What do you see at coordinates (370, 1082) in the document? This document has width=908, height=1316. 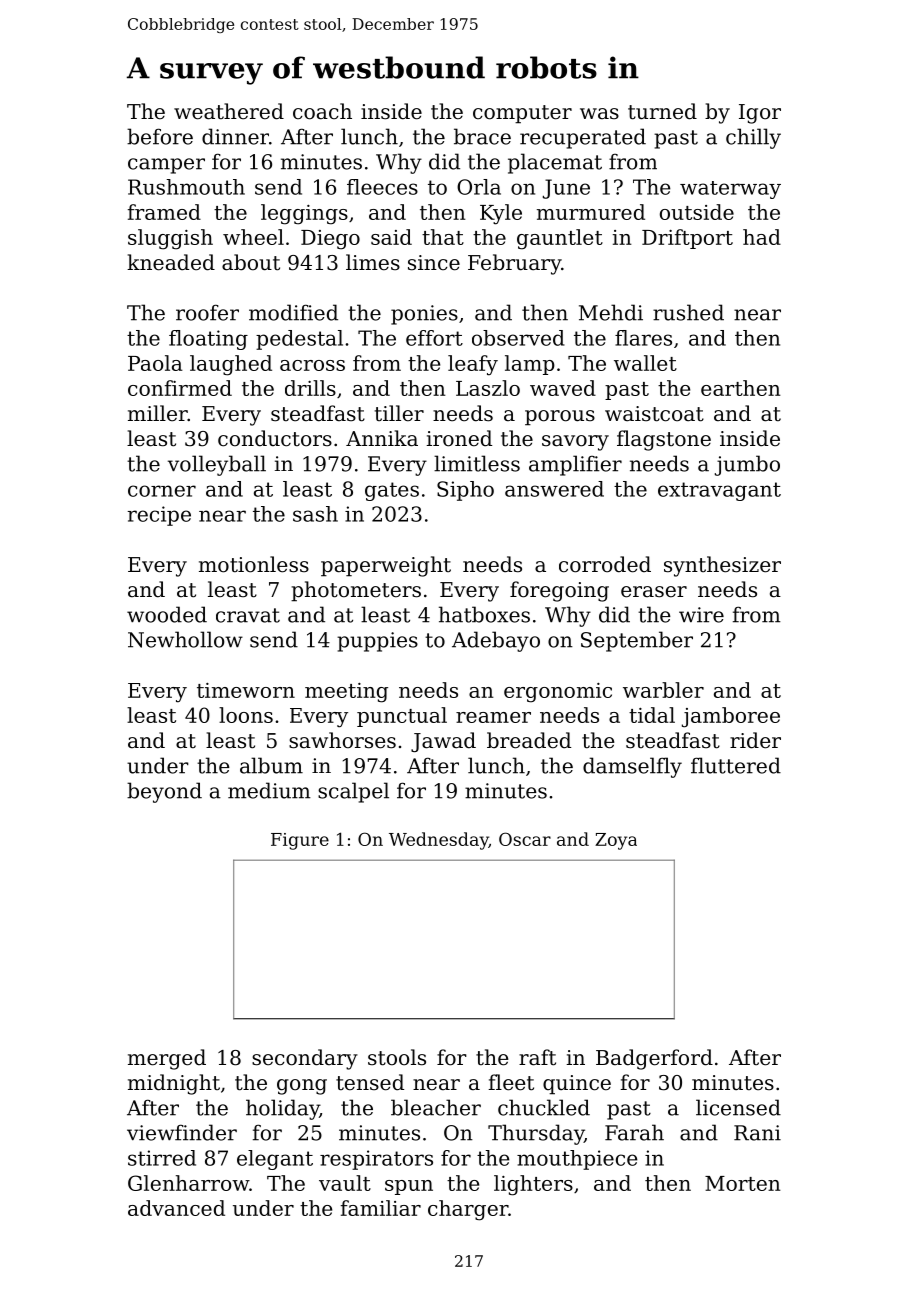 I see `tensed` at bounding box center [370, 1082].
